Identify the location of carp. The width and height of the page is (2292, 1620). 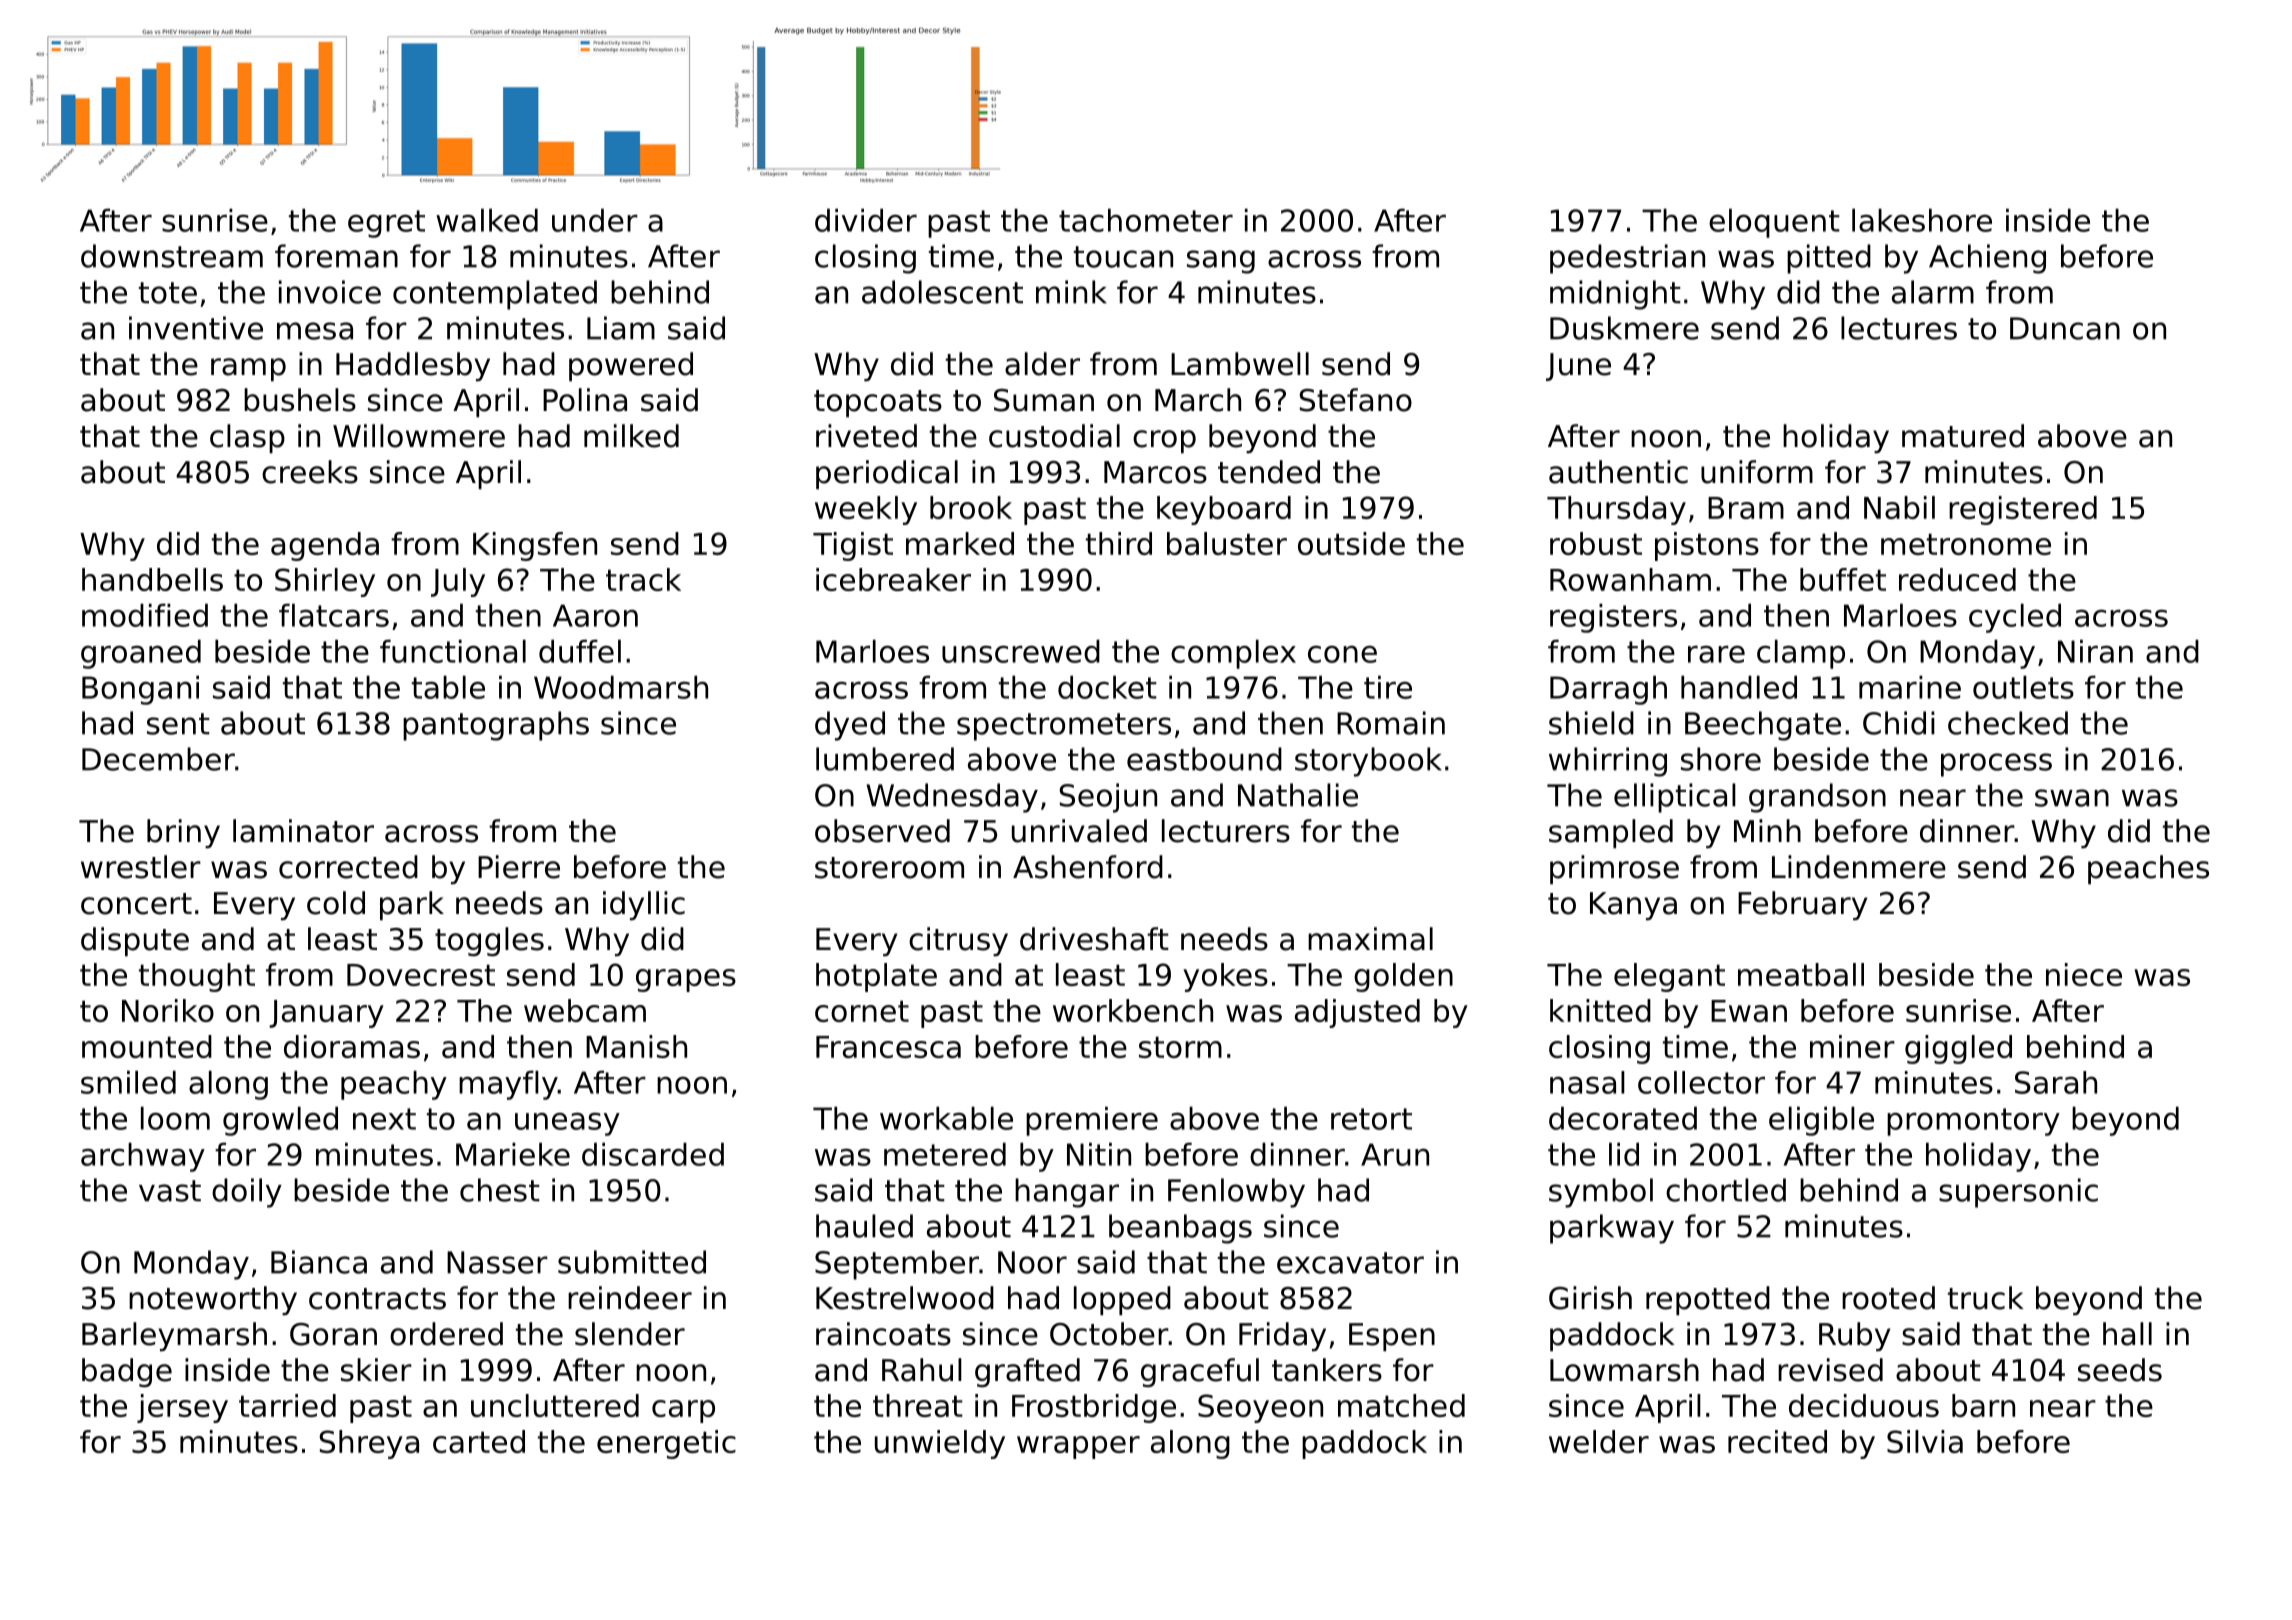
(683, 1411).
